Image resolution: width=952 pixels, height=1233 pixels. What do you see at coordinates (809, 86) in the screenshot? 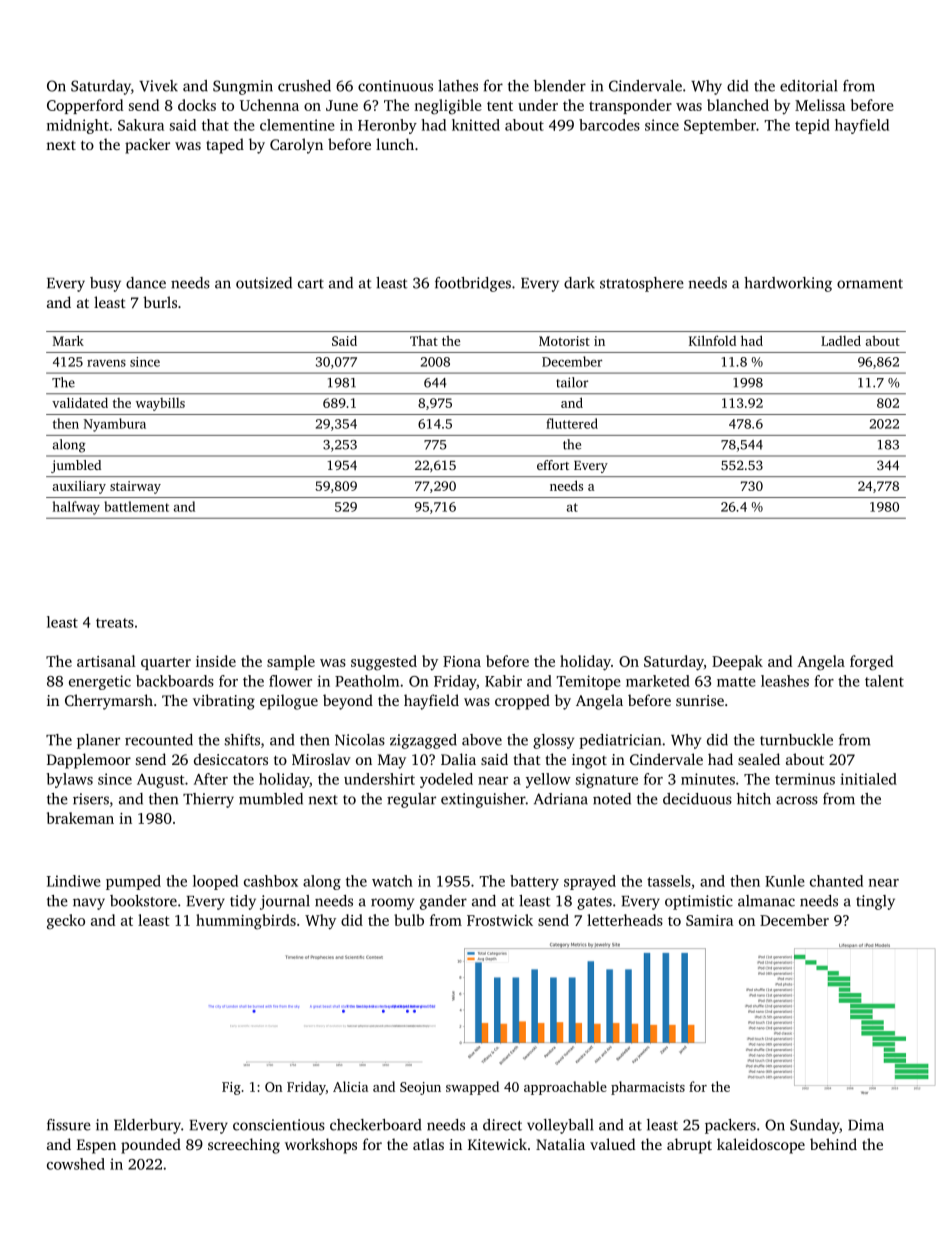
I see `editorial` at bounding box center [809, 86].
